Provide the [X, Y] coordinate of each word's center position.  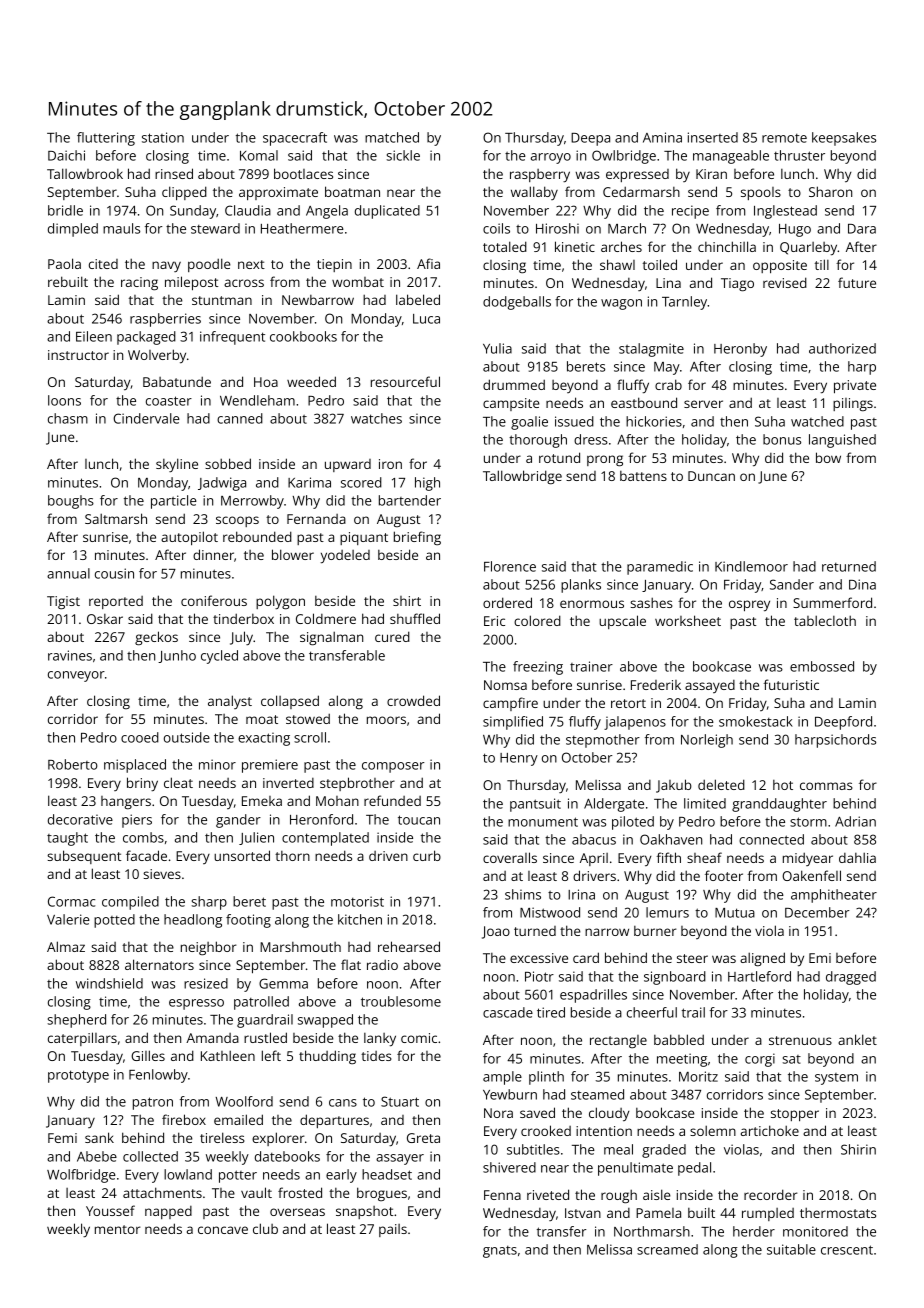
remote [784, 138]
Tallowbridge [522, 477]
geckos [156, 638]
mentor [118, 1229]
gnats [500, 1252]
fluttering [106, 139]
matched [392, 137]
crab [668, 384]
